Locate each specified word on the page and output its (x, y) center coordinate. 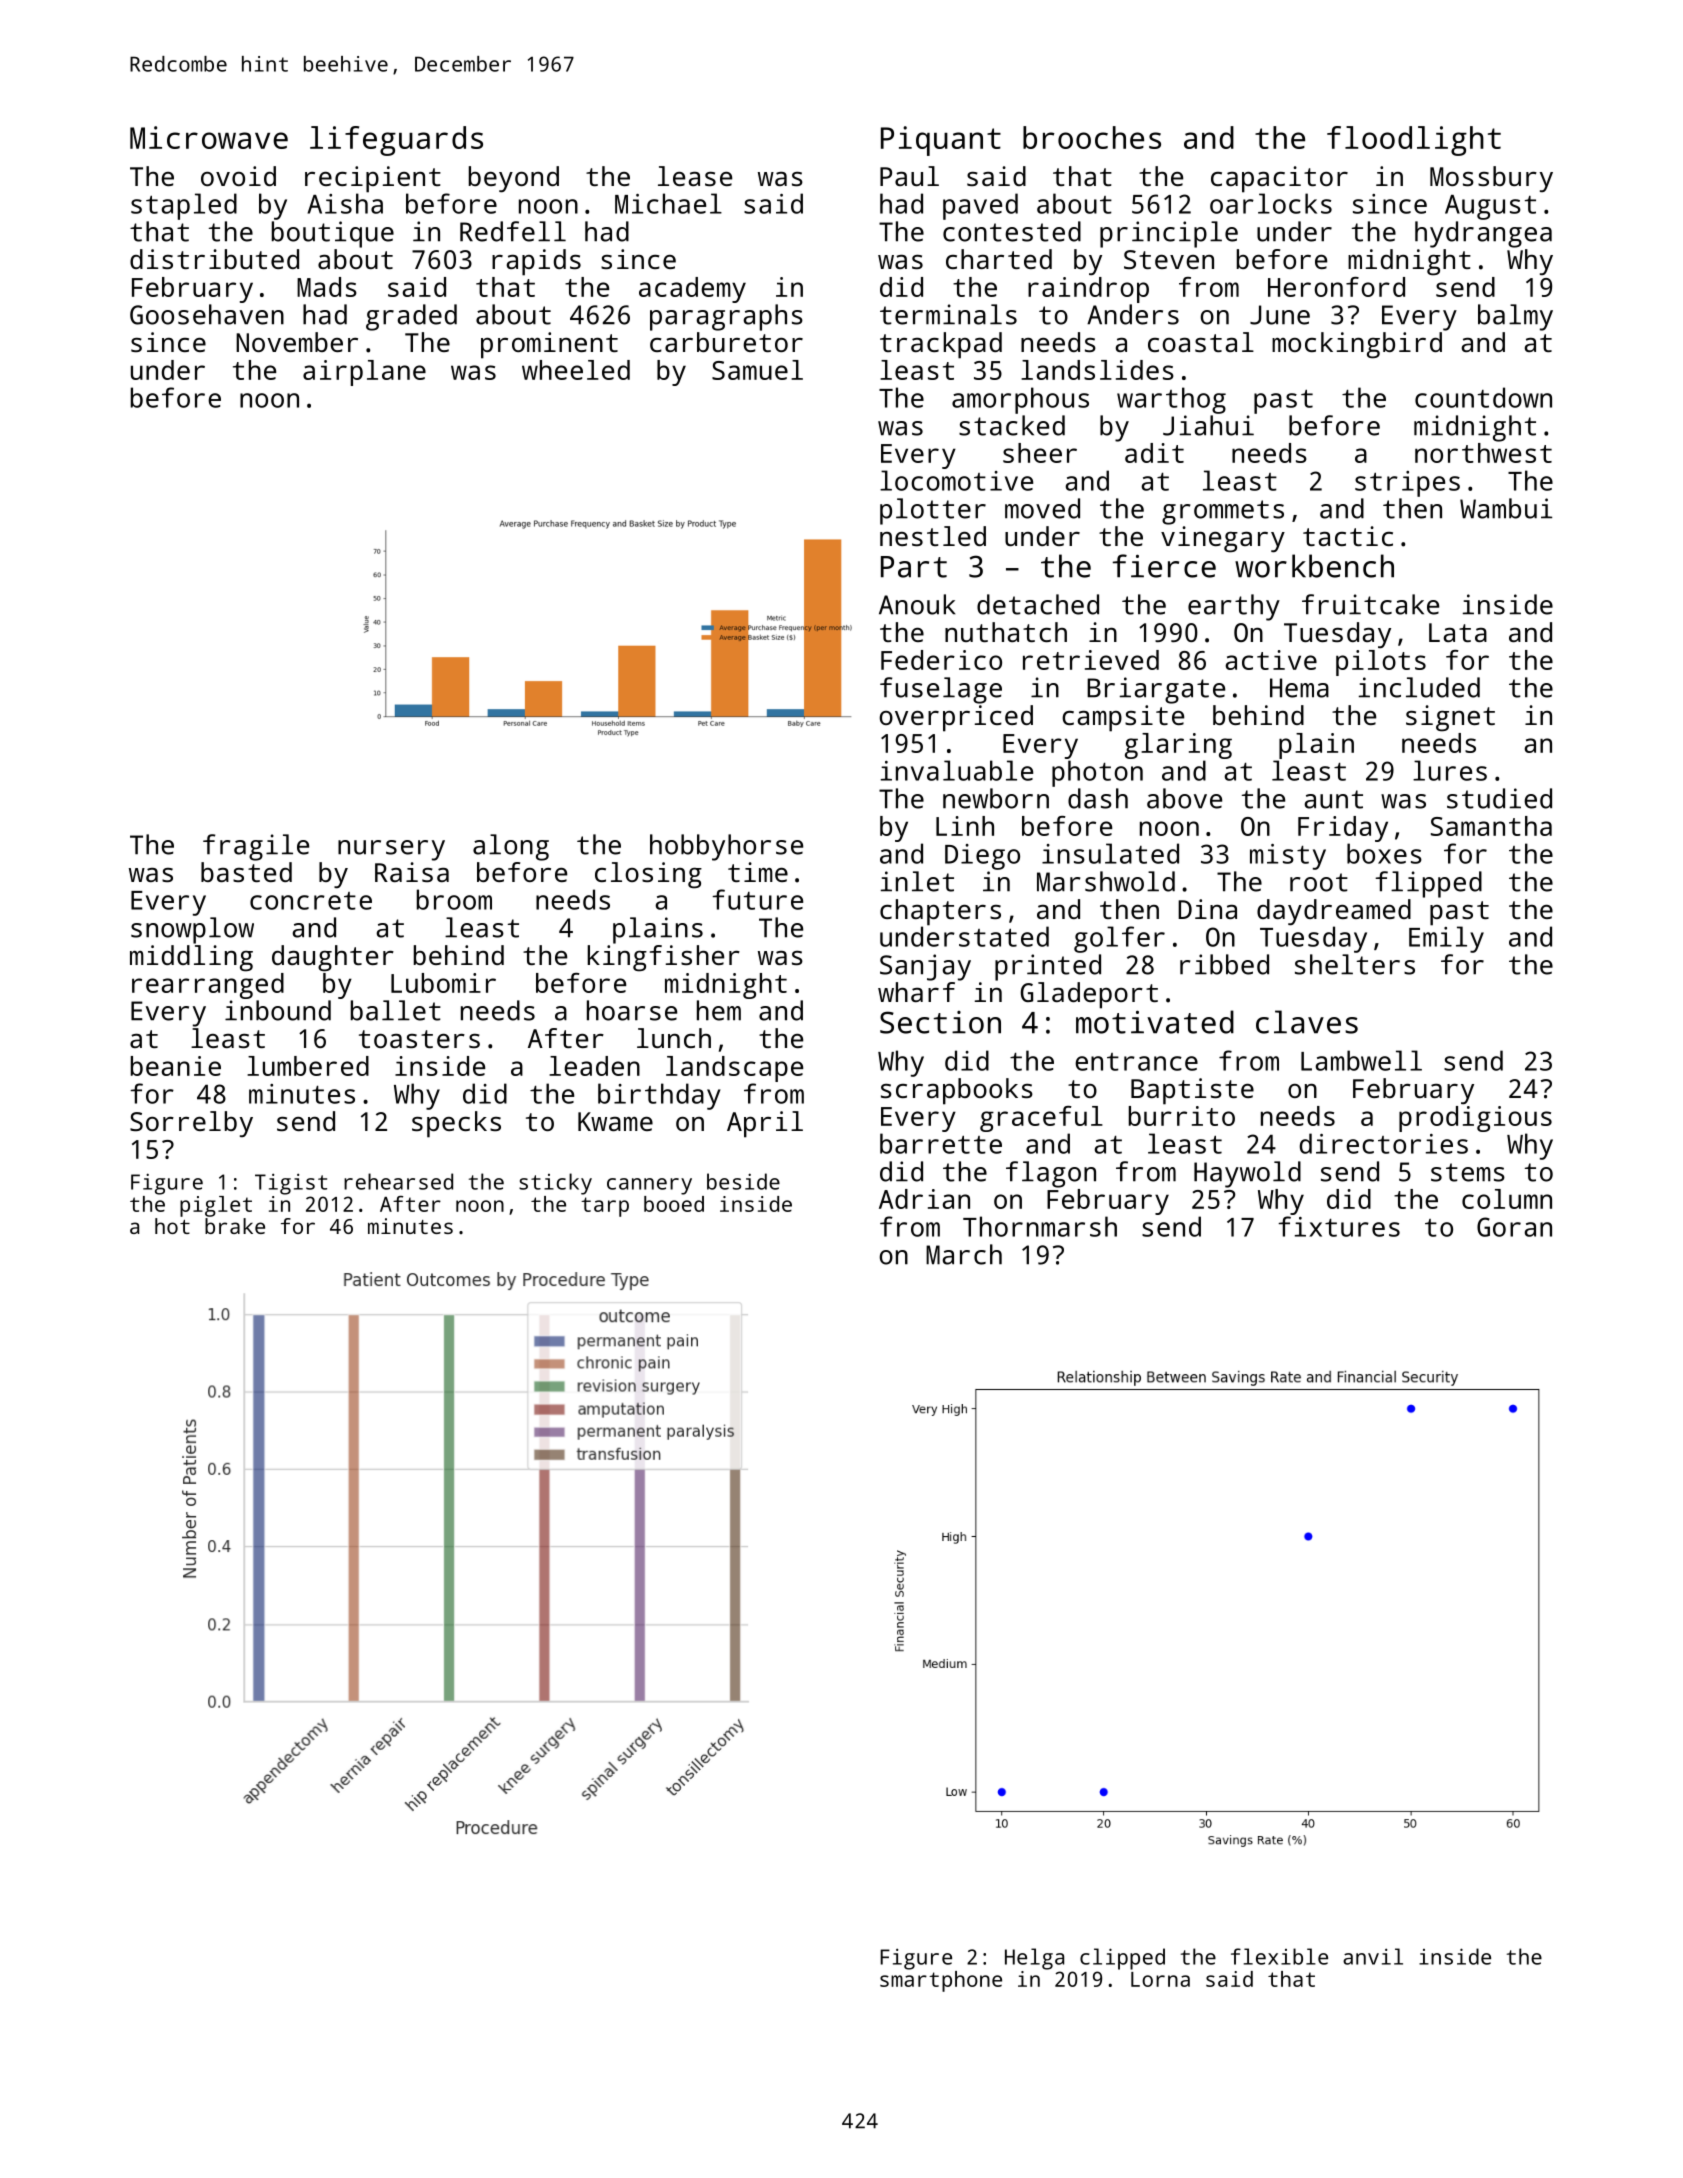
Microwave (209, 137)
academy (692, 290)
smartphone (941, 1981)
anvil (1373, 1956)
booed (674, 1204)
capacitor (1279, 179)
